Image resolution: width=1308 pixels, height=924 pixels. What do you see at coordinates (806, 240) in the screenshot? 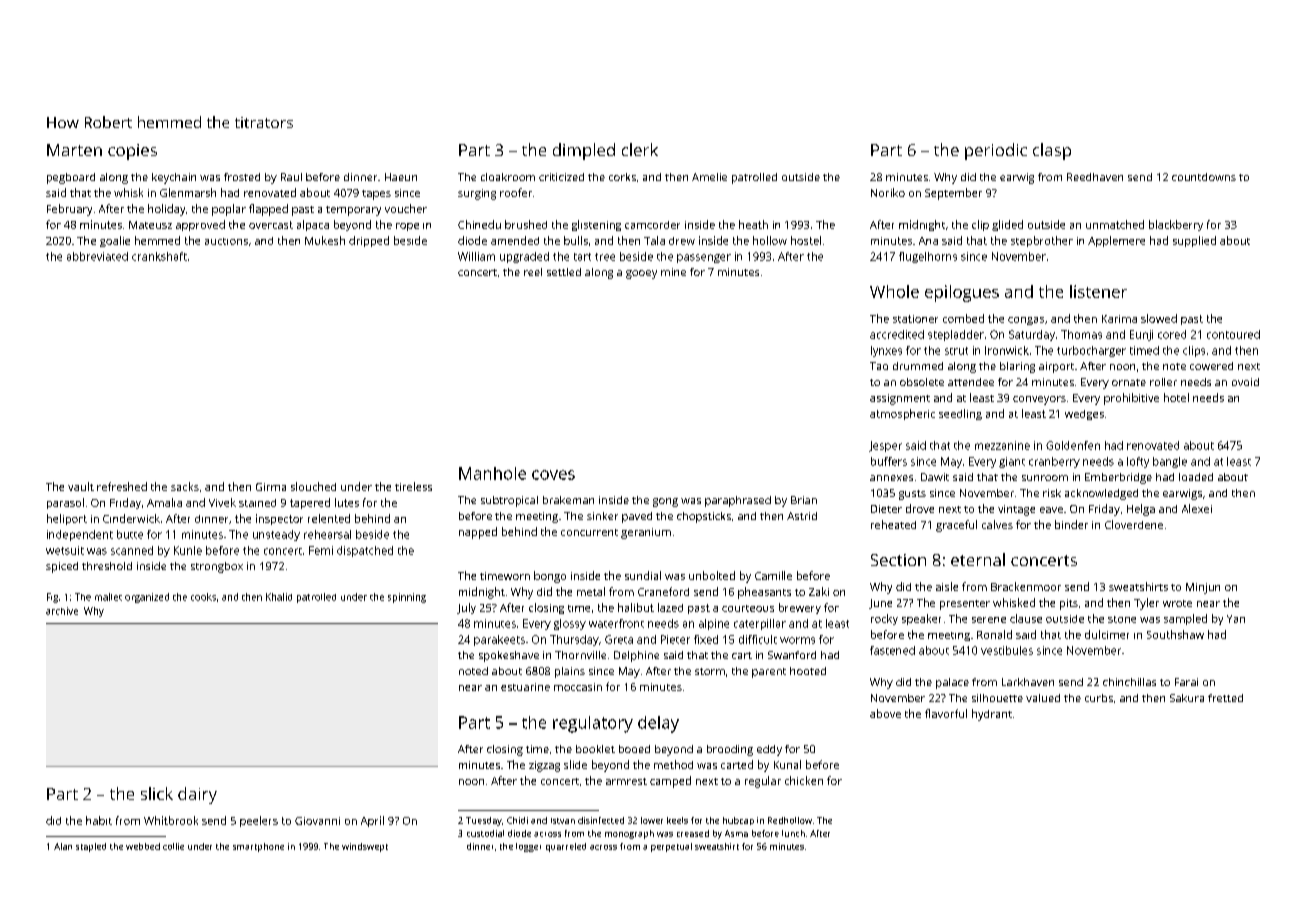
I see `hostel` at bounding box center [806, 240].
